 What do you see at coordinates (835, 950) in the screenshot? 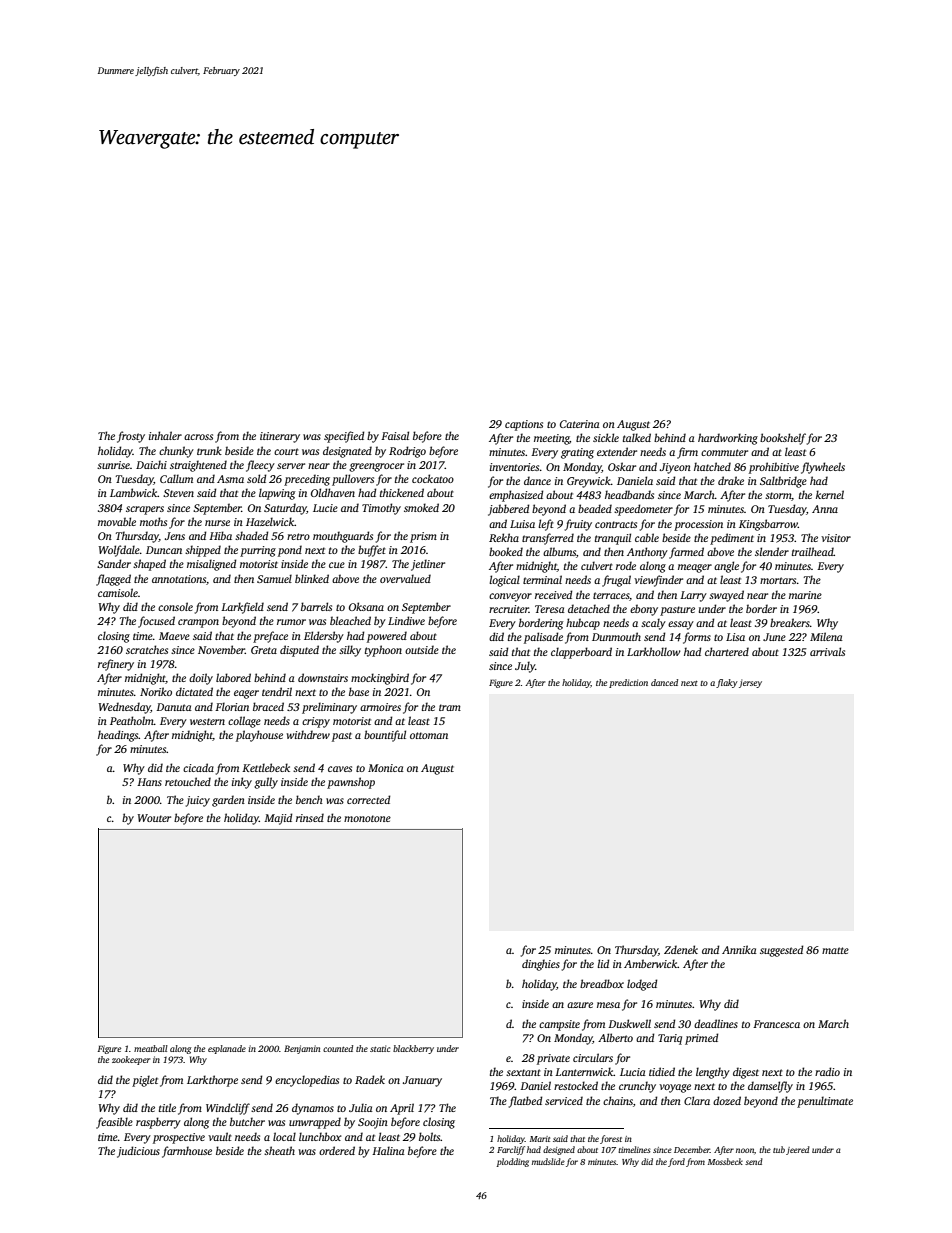
I see `matte` at bounding box center [835, 950].
